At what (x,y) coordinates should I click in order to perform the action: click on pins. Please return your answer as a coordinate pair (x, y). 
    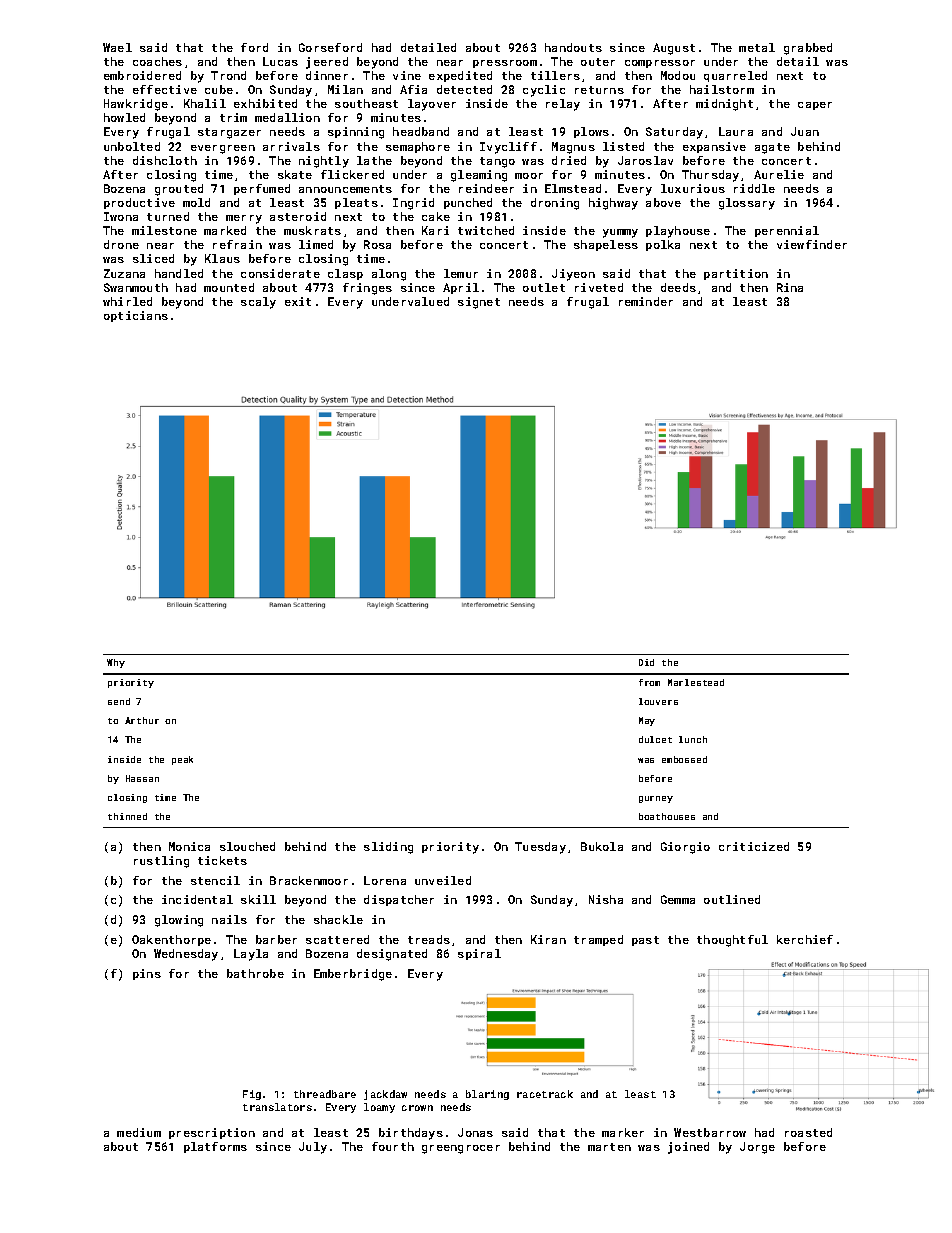
    Looking at the image, I should click on (147, 974).
